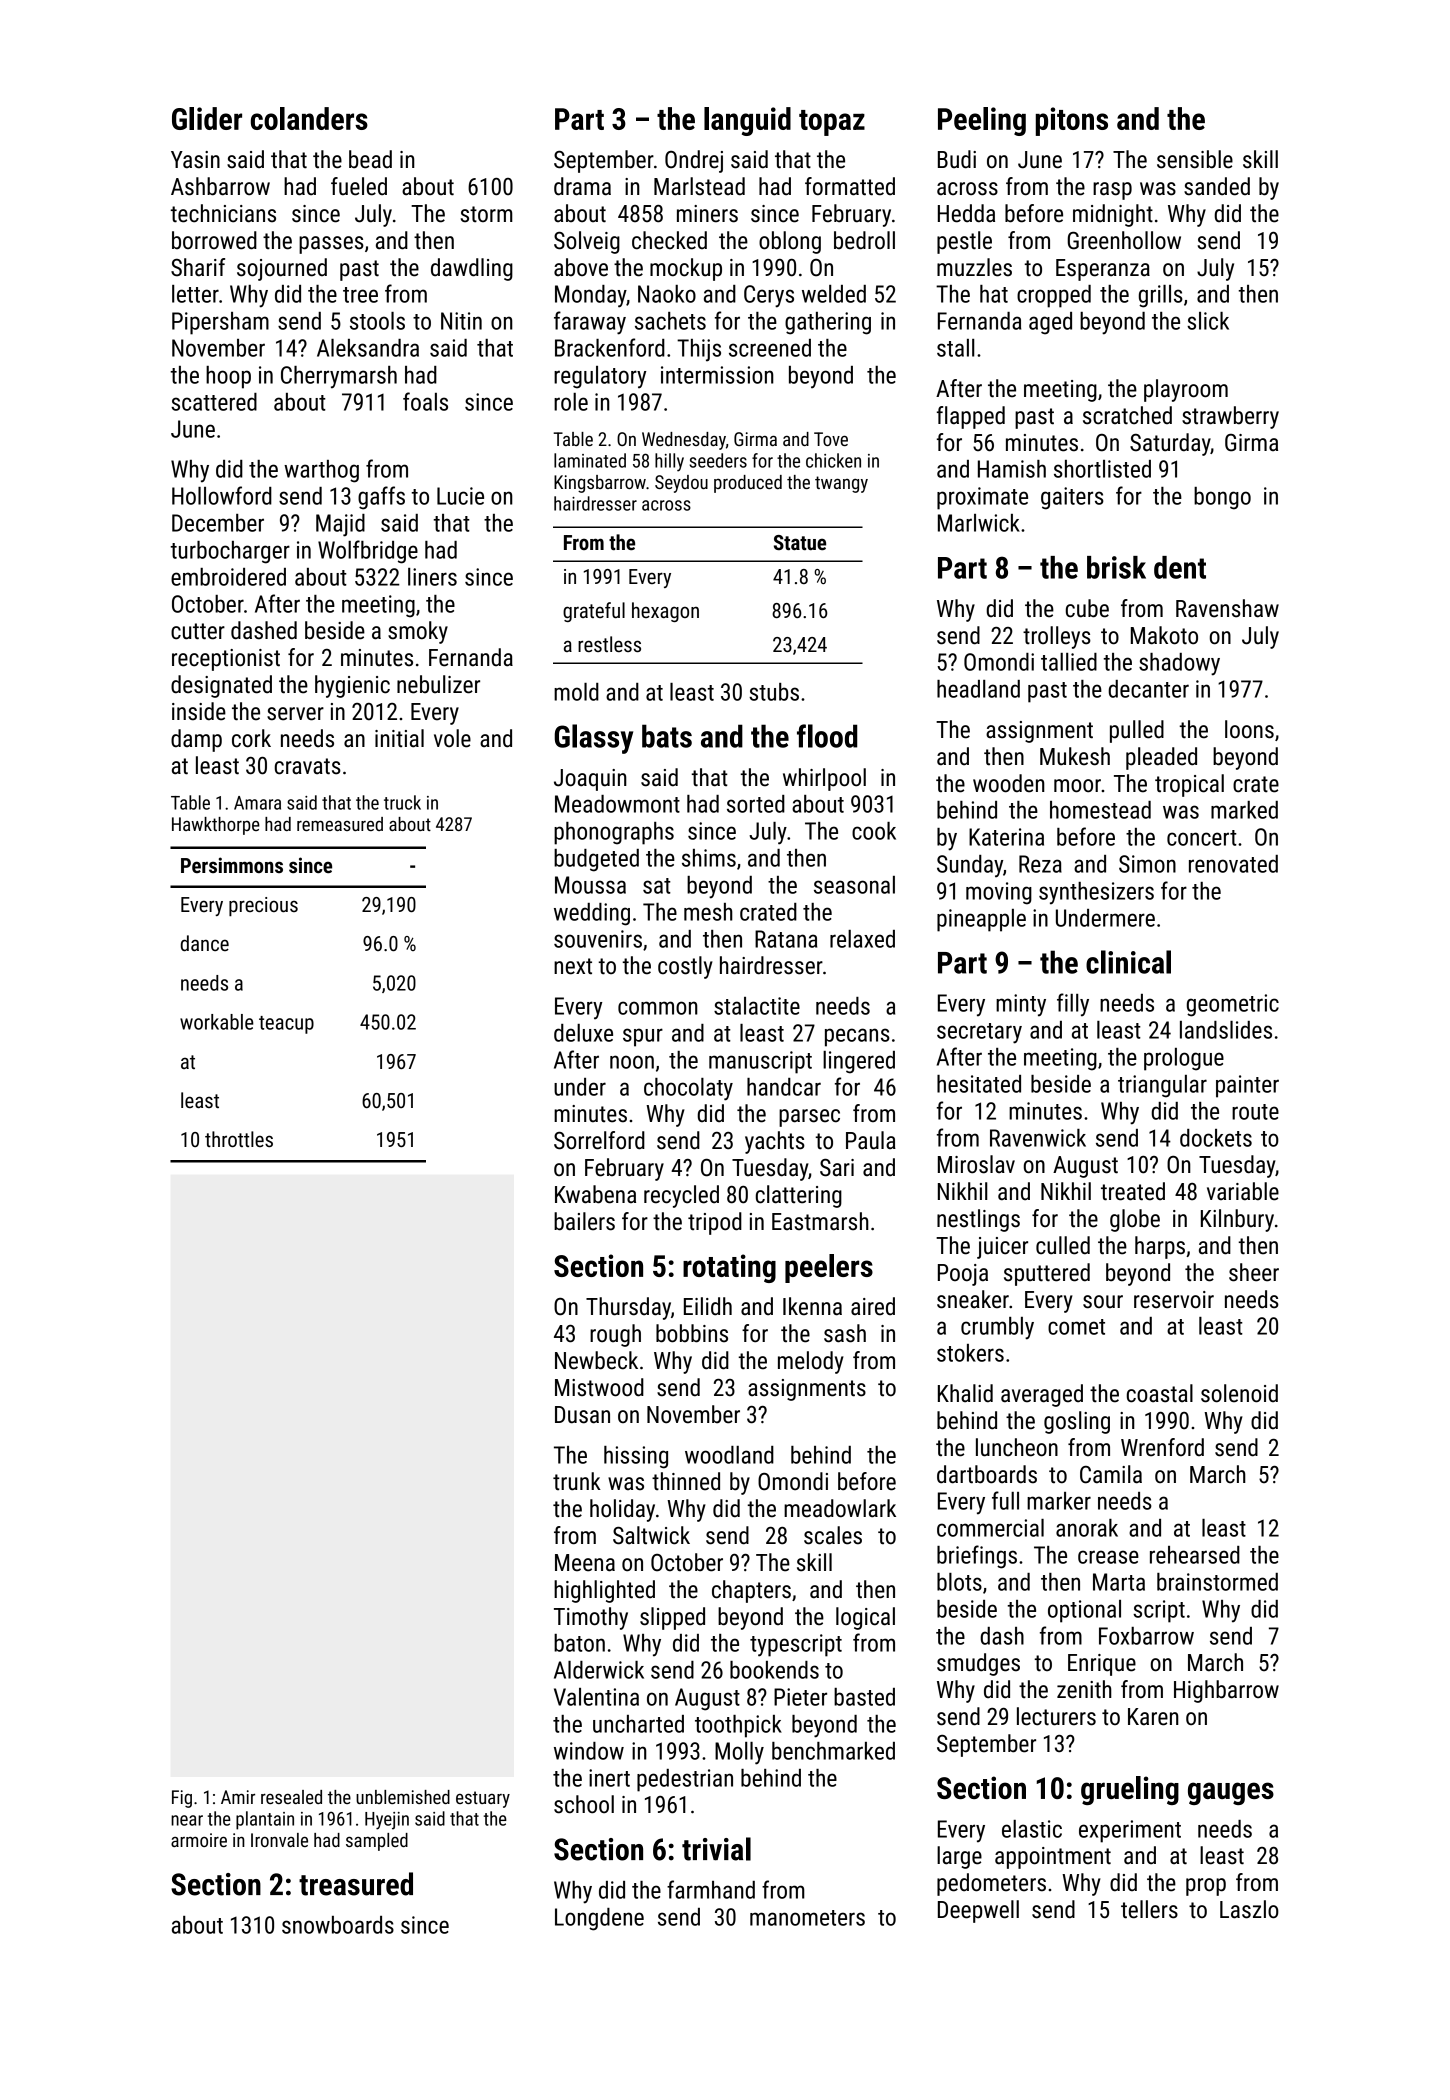 Image resolution: width=1450 pixels, height=2100 pixels. I want to click on Fig, so click(182, 1799).
